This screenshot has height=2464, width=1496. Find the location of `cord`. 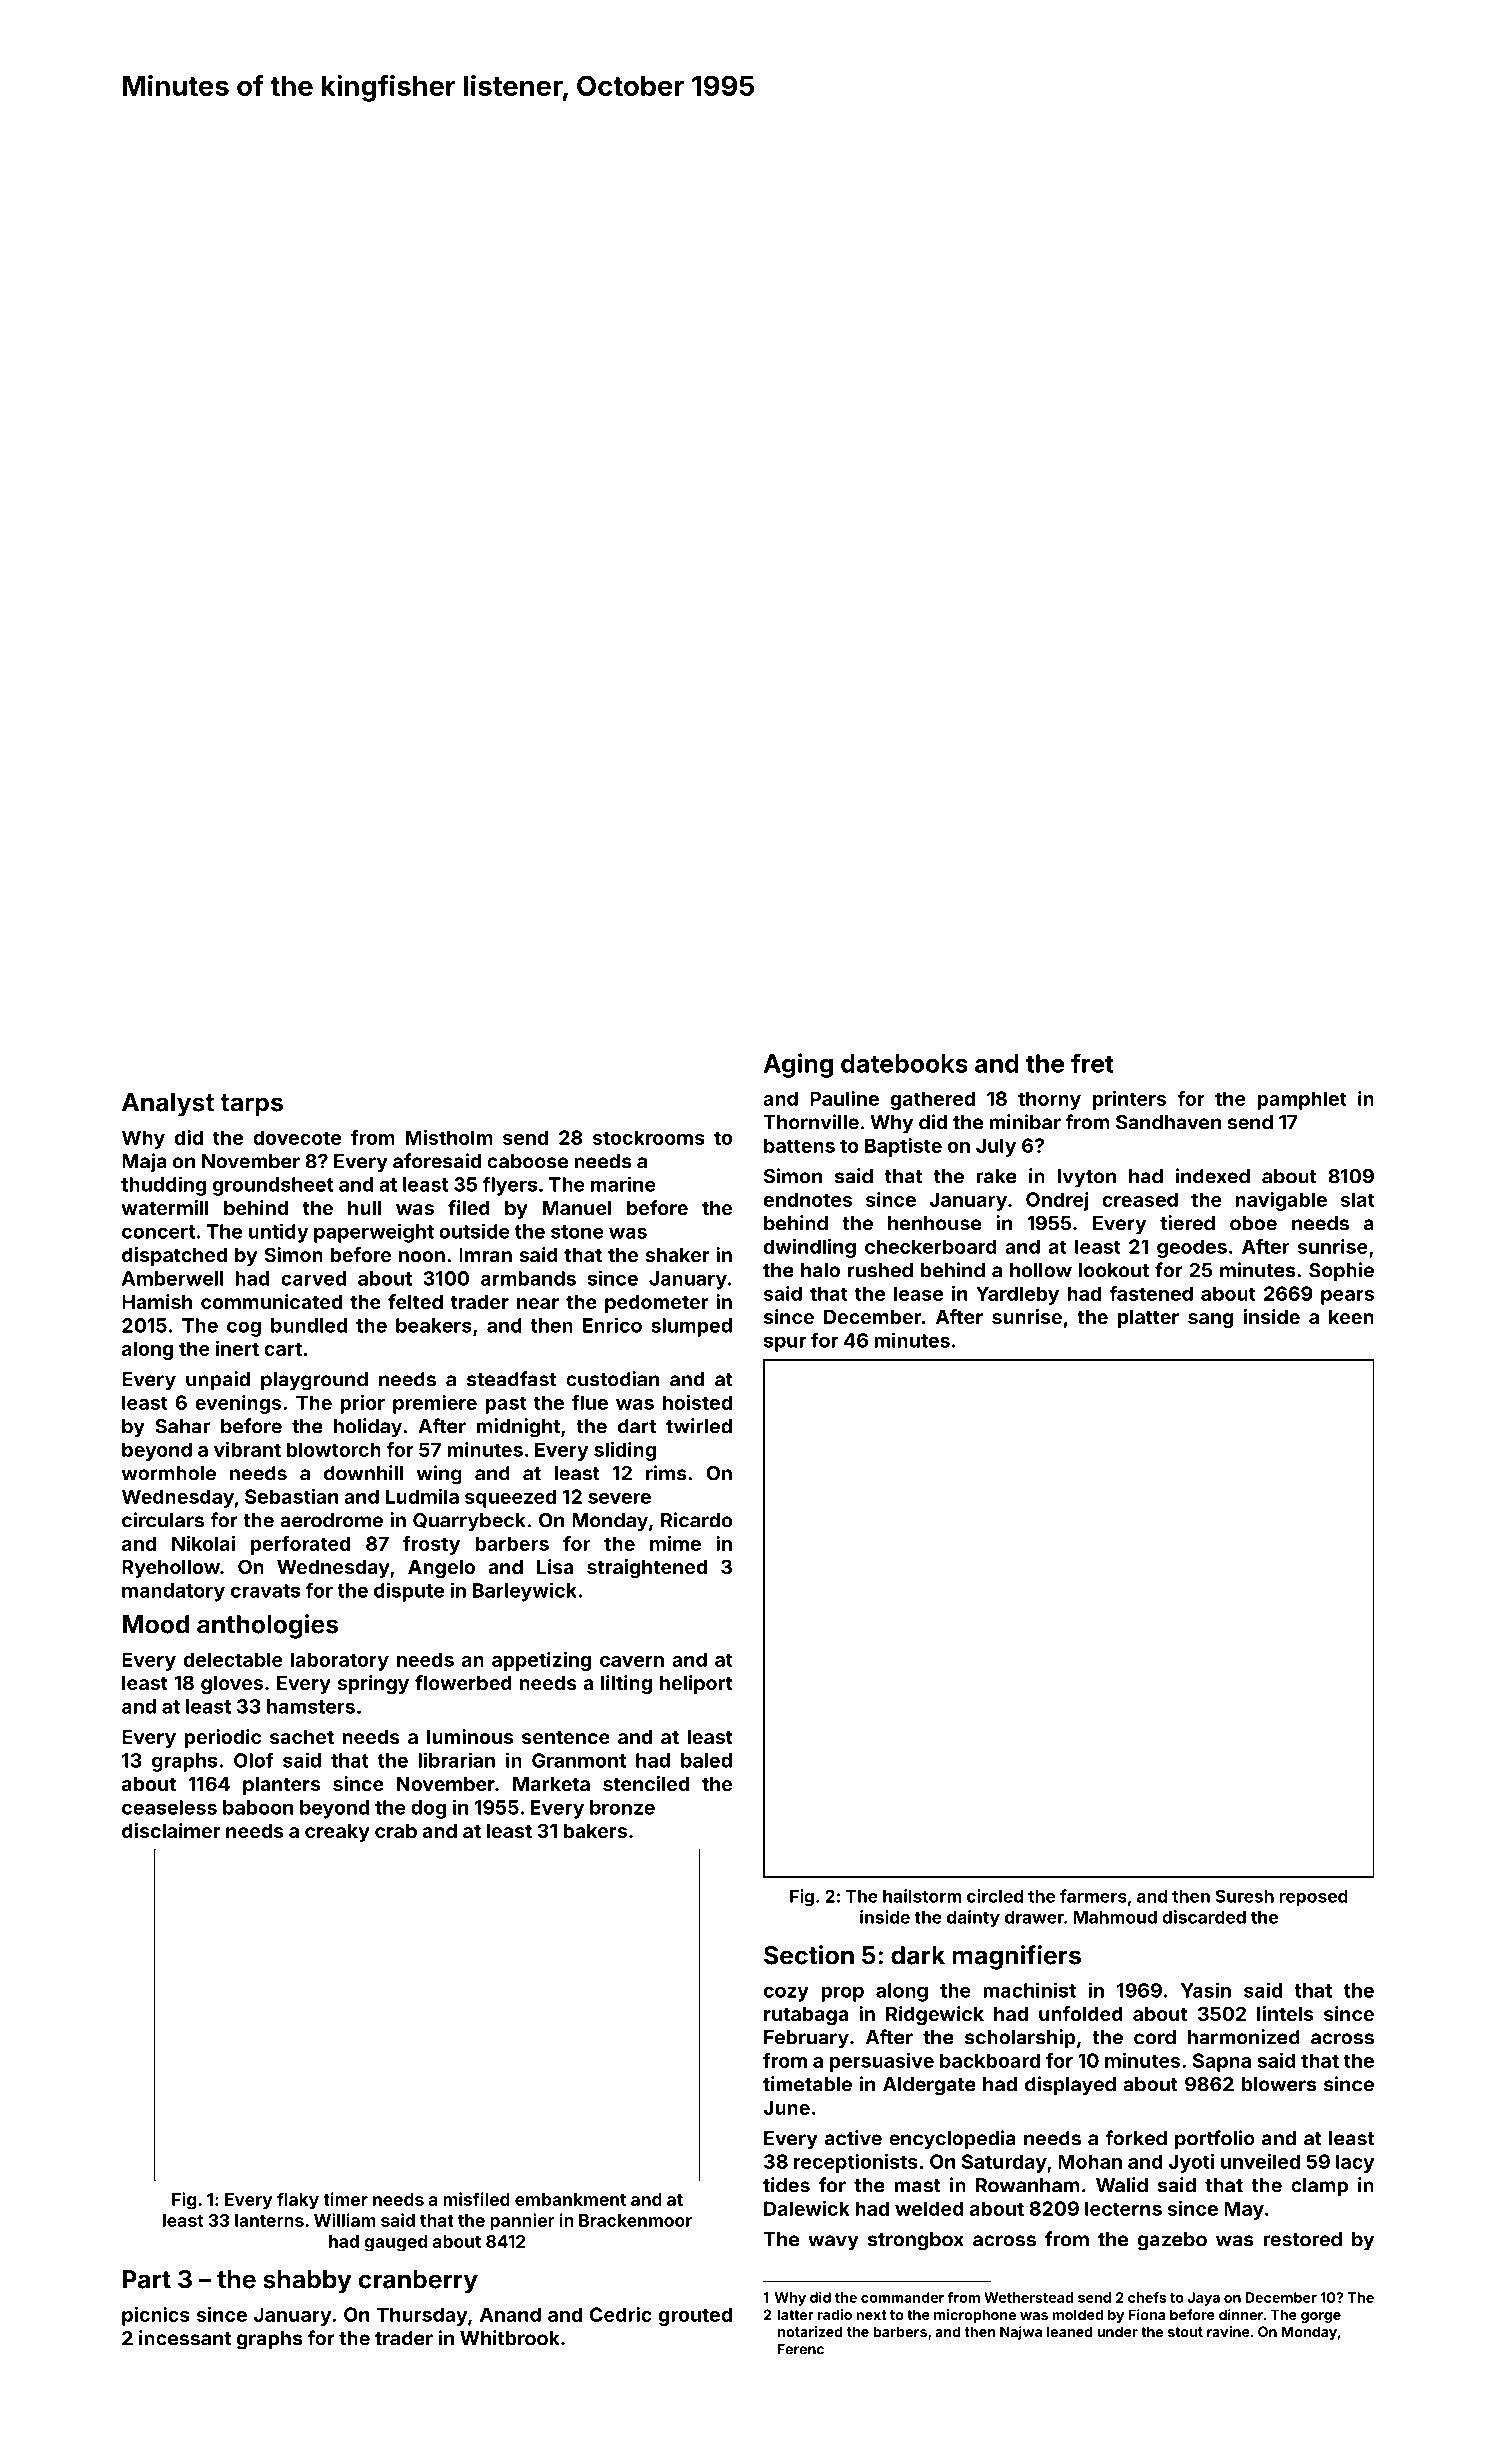

cord is located at coordinates (1155, 2037).
